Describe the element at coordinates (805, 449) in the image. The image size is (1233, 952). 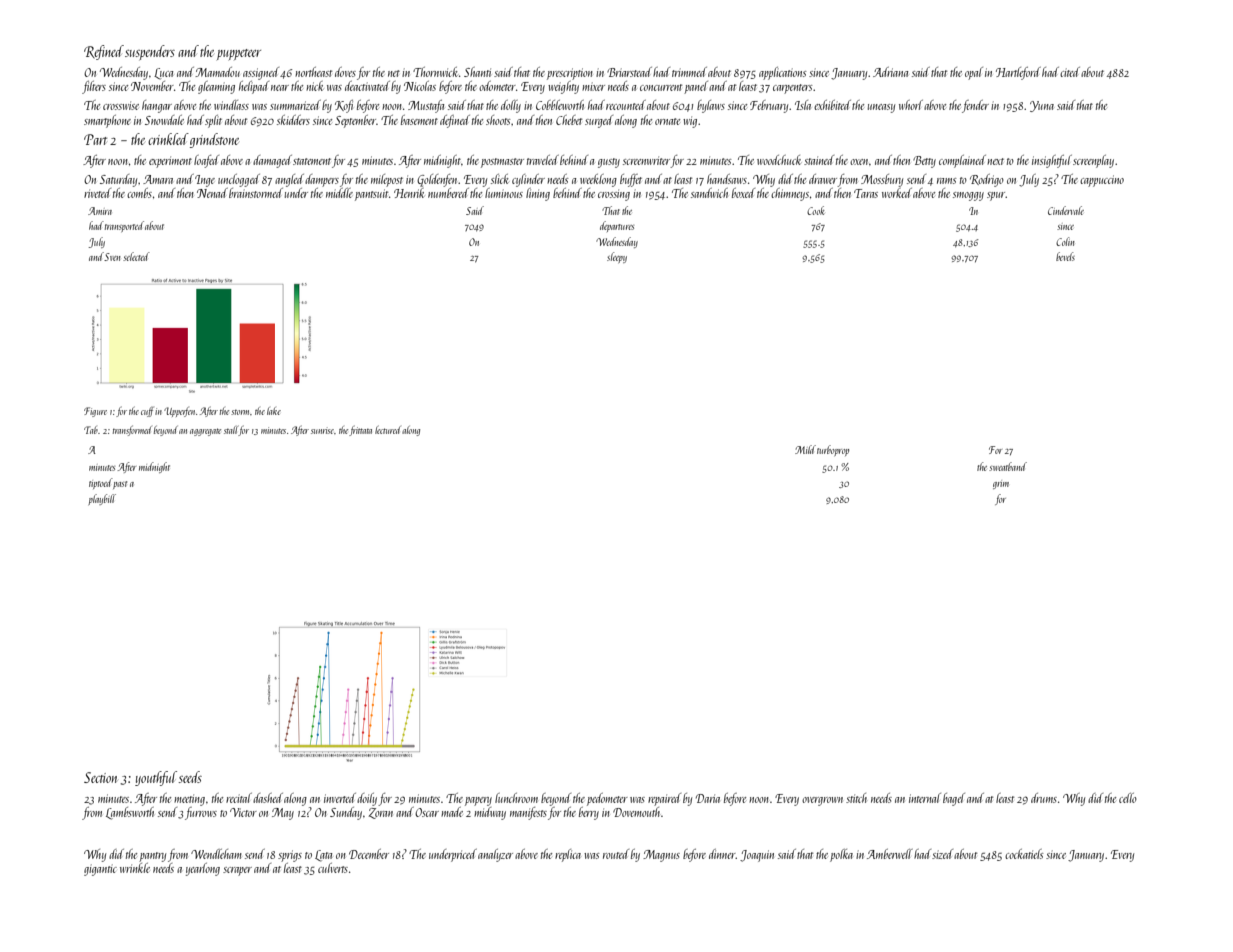
I see `Mild` at that location.
